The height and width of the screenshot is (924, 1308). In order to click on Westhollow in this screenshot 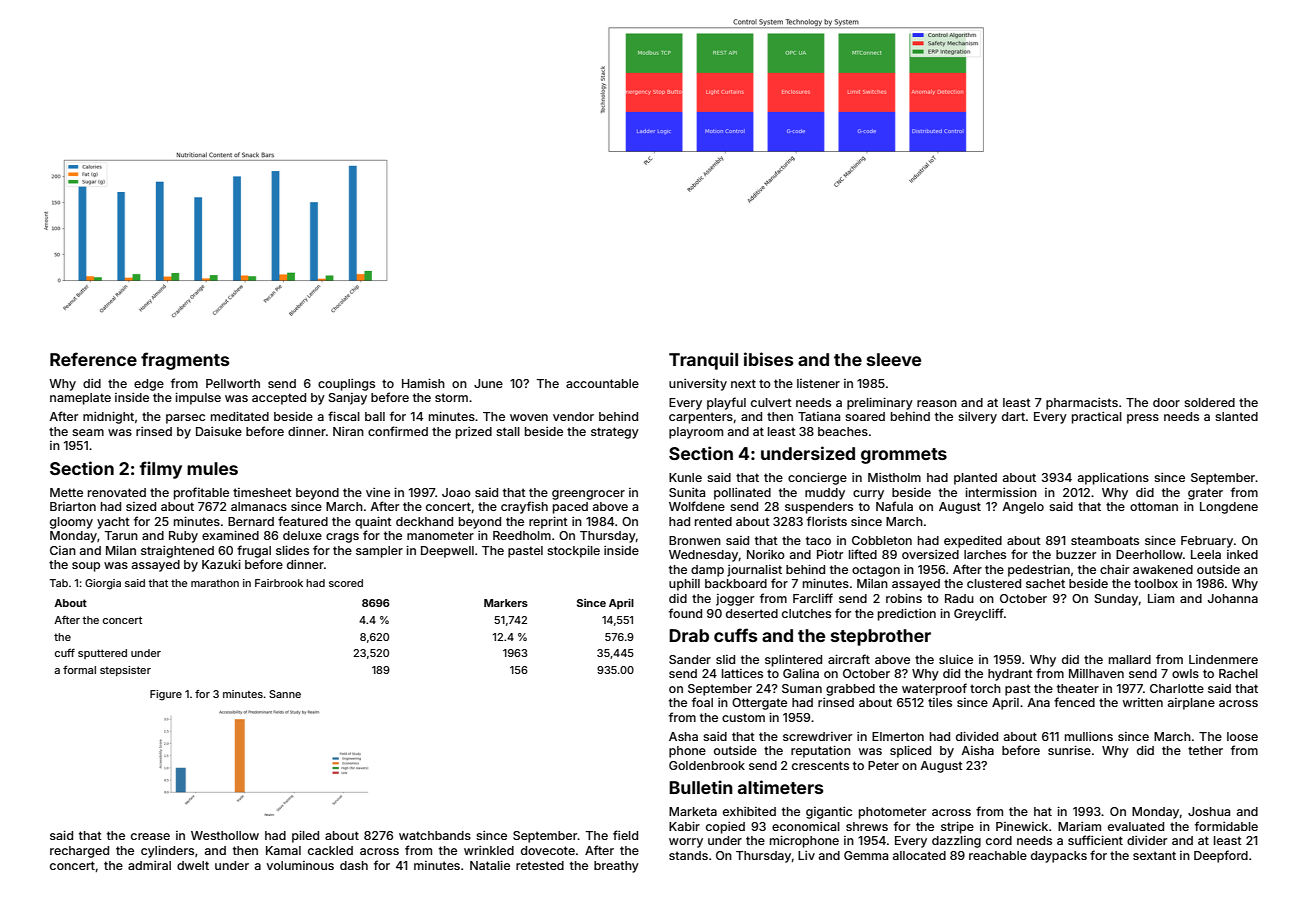, I will do `click(225, 835)`.
